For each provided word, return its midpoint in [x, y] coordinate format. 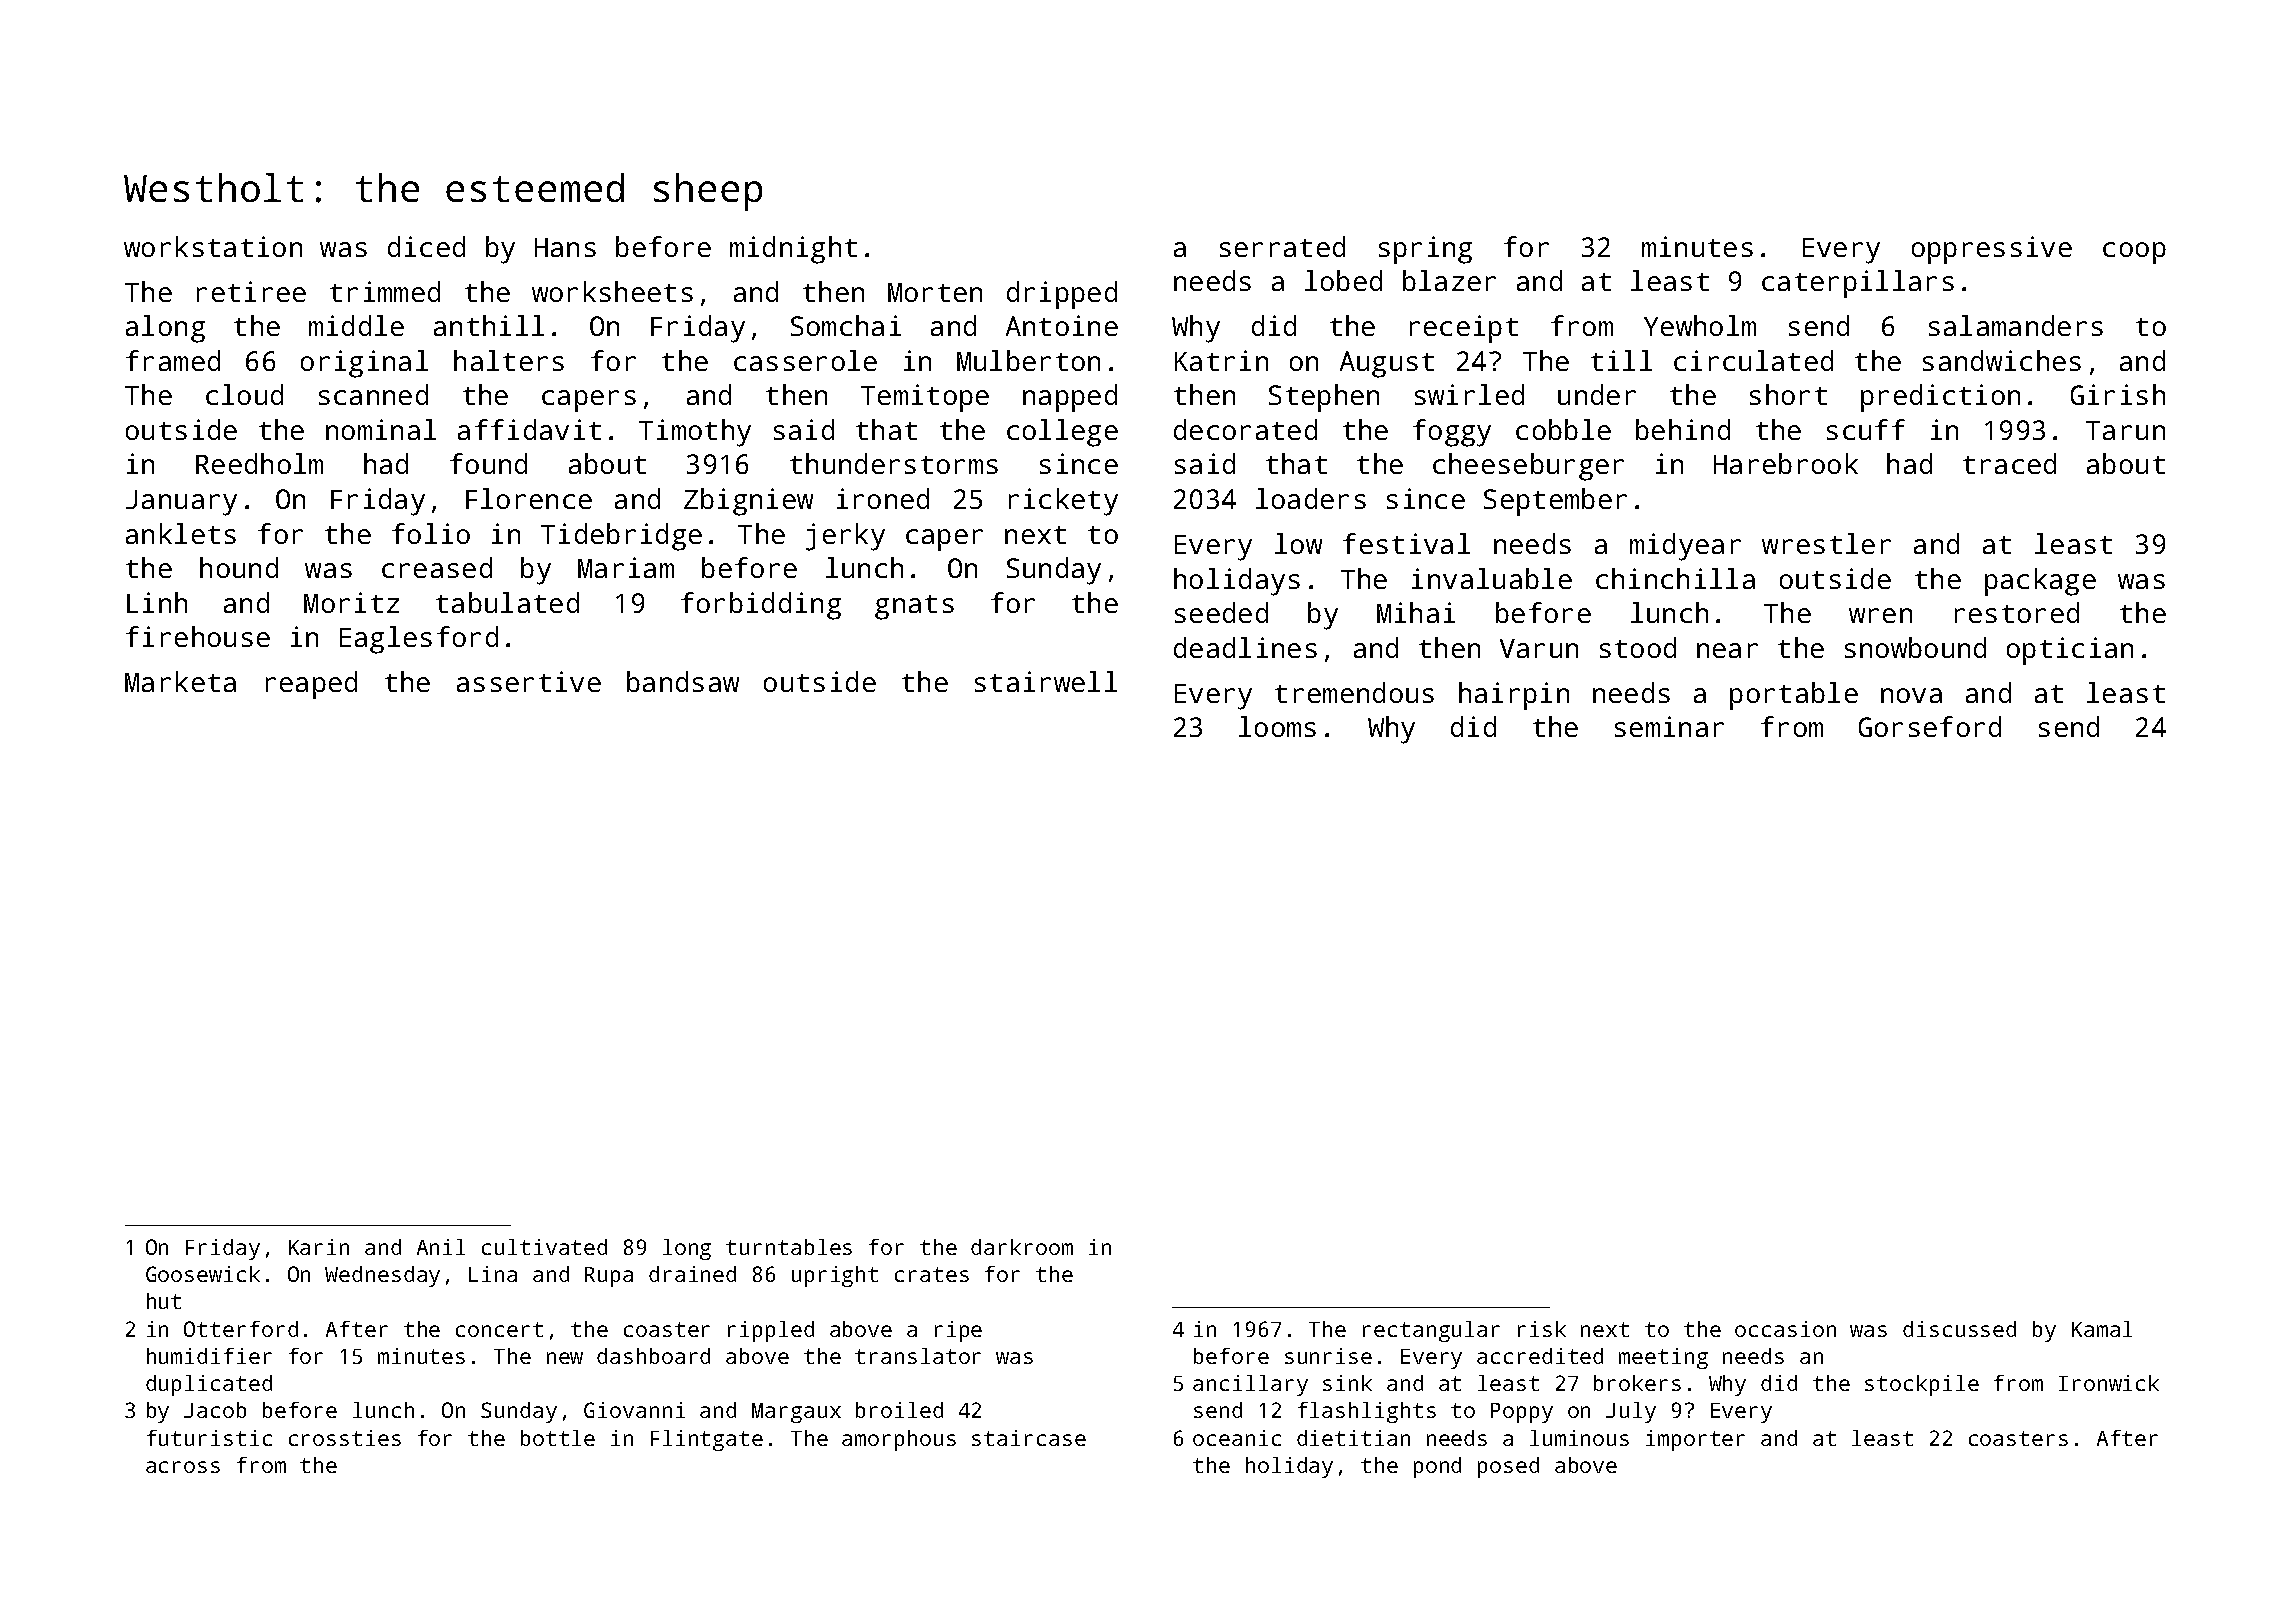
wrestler [1826, 543]
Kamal [2102, 1329]
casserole [805, 360]
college [1062, 433]
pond [1437, 1467]
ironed [883, 498]
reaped [311, 685]
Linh [157, 602]
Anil [441, 1247]
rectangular [1431, 1331]
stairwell [1046, 681]
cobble [1563, 429]
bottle [558, 1438]
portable [1794, 696]
